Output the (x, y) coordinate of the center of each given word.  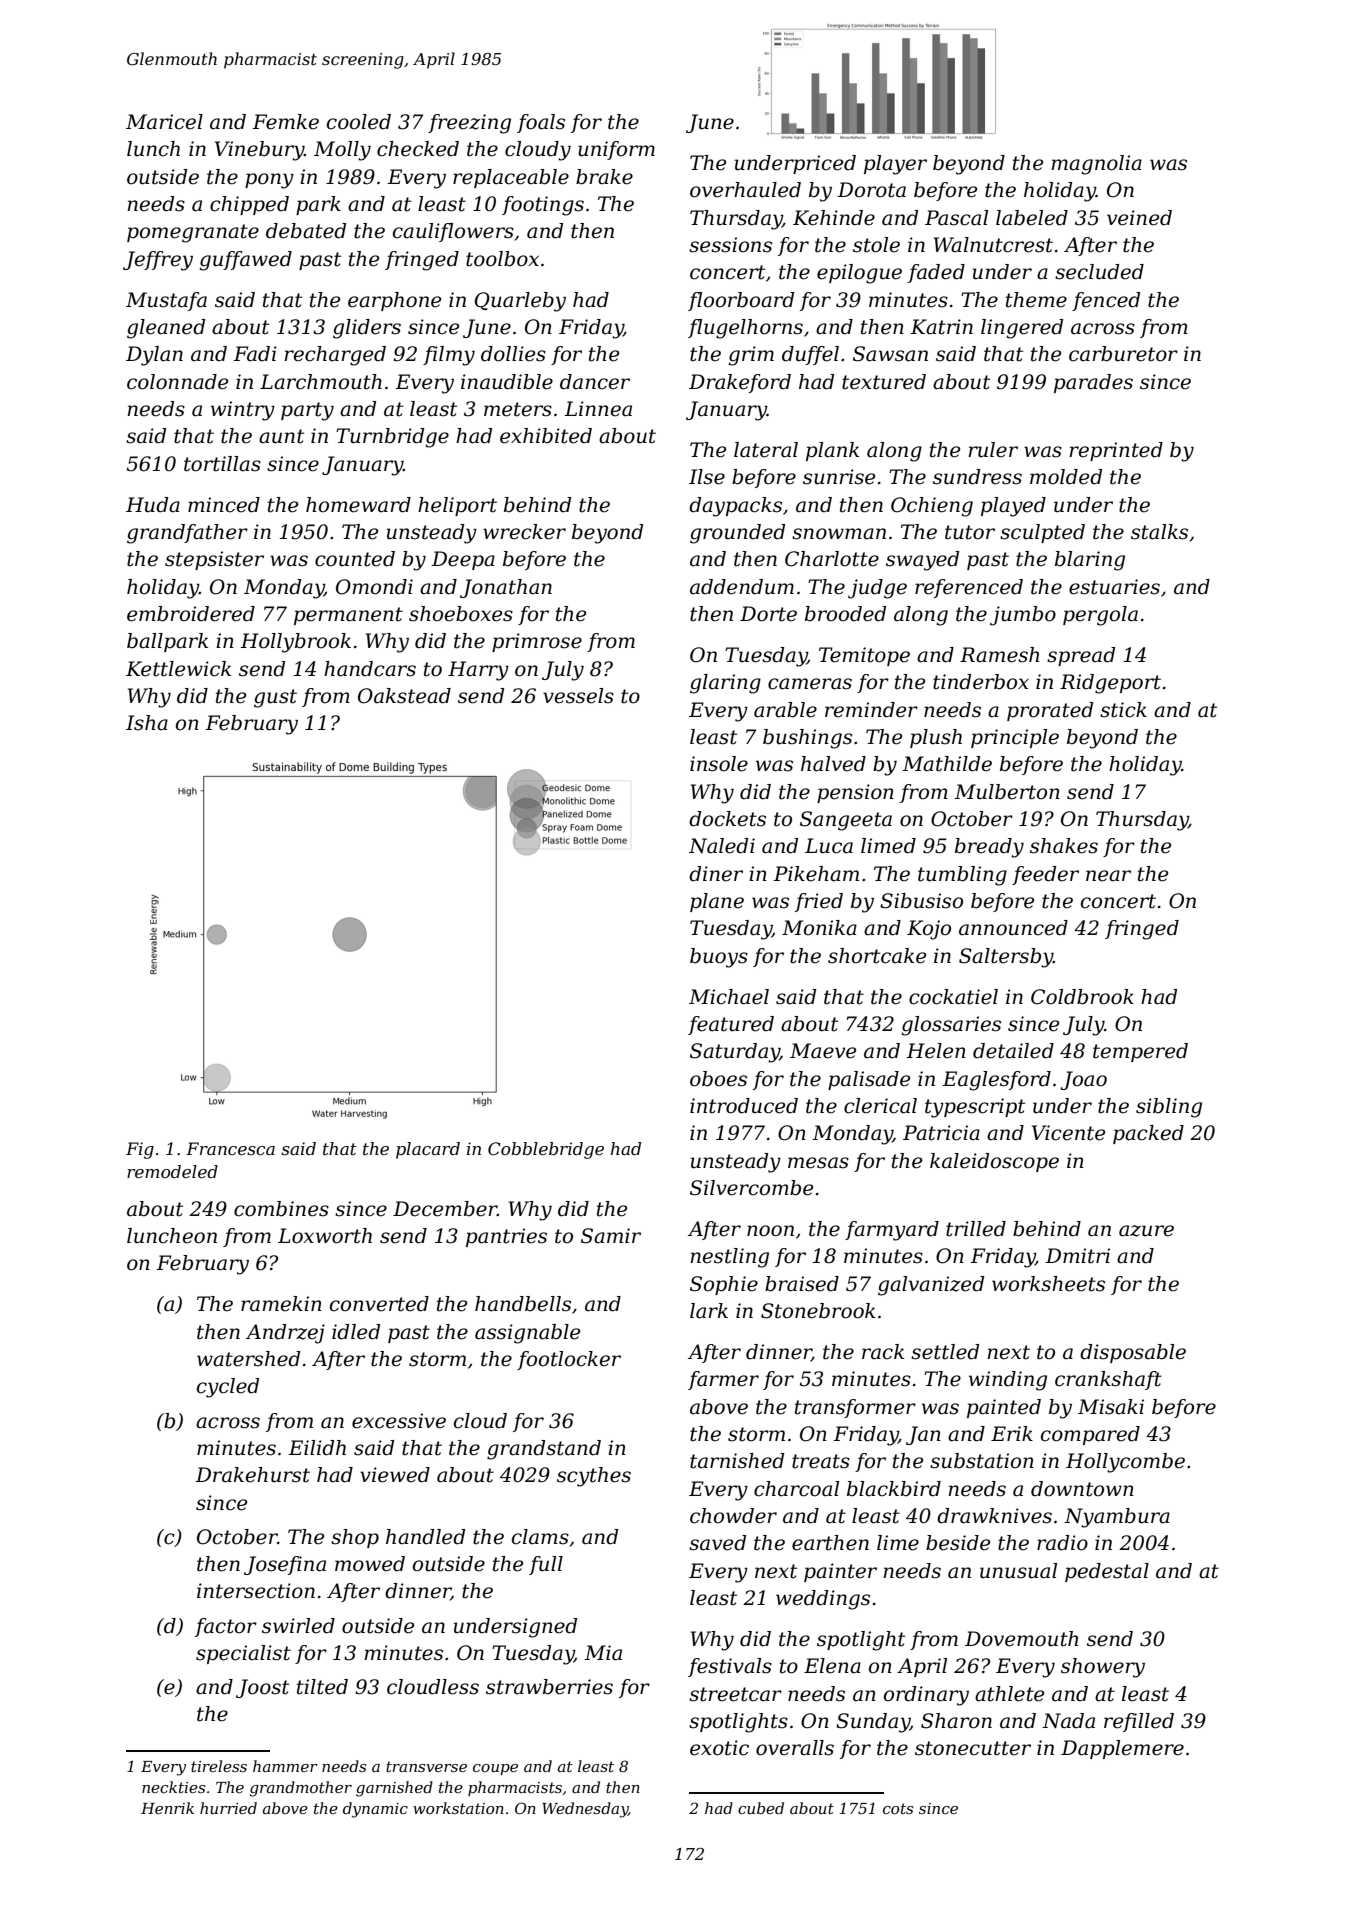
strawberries (549, 1687)
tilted (322, 1687)
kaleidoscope (994, 1162)
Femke (285, 122)
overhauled (745, 190)
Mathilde (947, 764)
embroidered (191, 614)
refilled (1139, 1722)
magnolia (1096, 165)
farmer (723, 1380)
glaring (725, 684)
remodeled (172, 1171)
